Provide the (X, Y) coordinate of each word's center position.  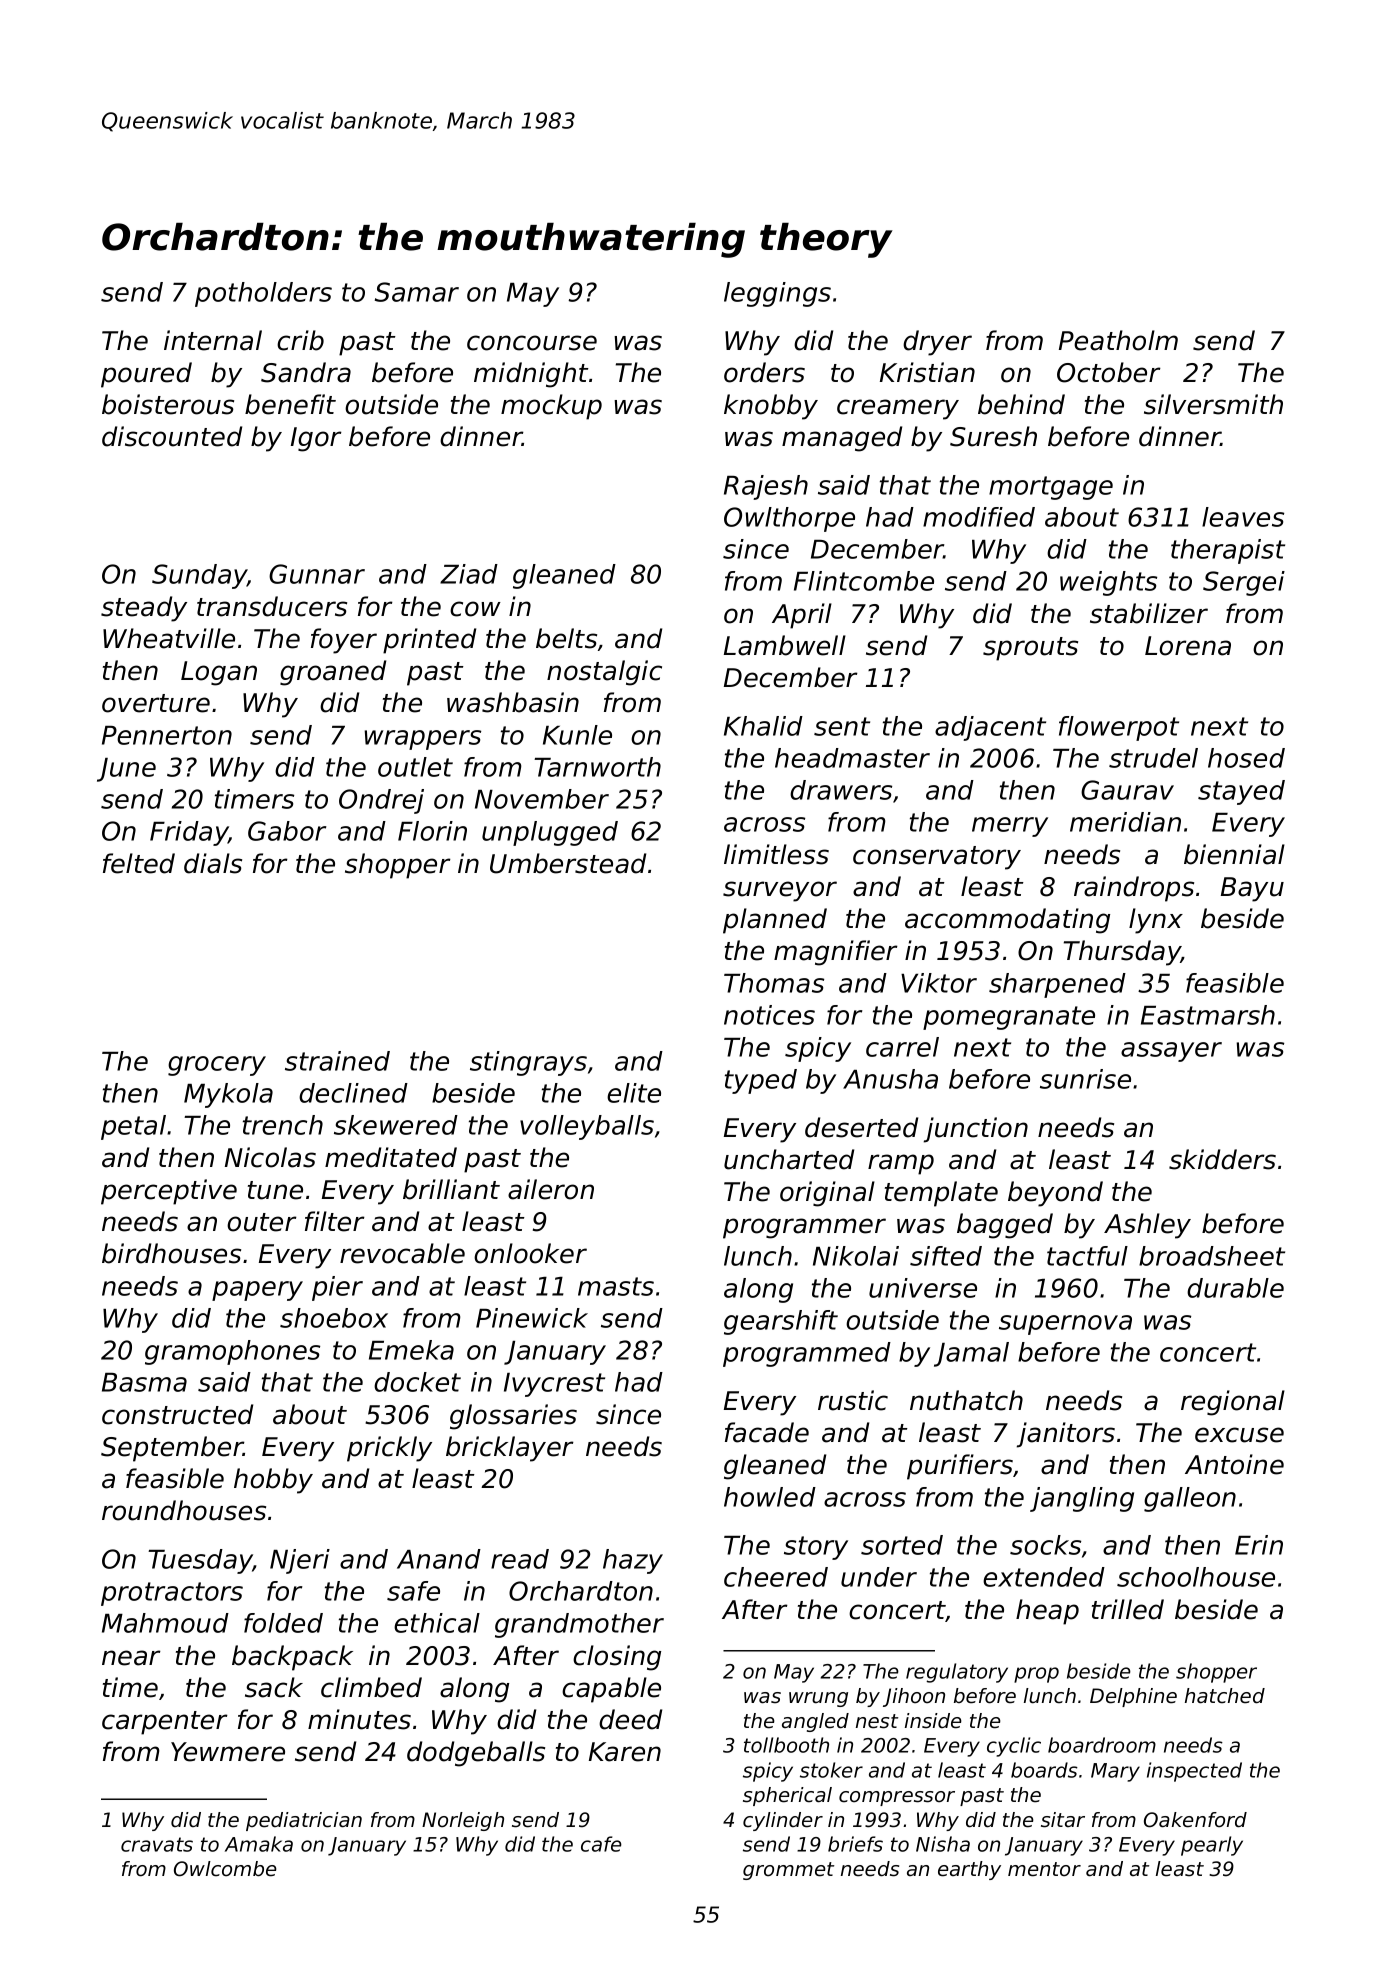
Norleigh (463, 1821)
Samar (417, 292)
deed (630, 1719)
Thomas (774, 983)
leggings (777, 294)
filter (335, 1221)
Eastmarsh (1208, 1015)
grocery (217, 1066)
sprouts (1030, 649)
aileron (551, 1189)
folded (283, 1623)
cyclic (1014, 1747)
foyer (344, 641)
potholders (263, 294)
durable (1235, 1288)
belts (566, 638)
